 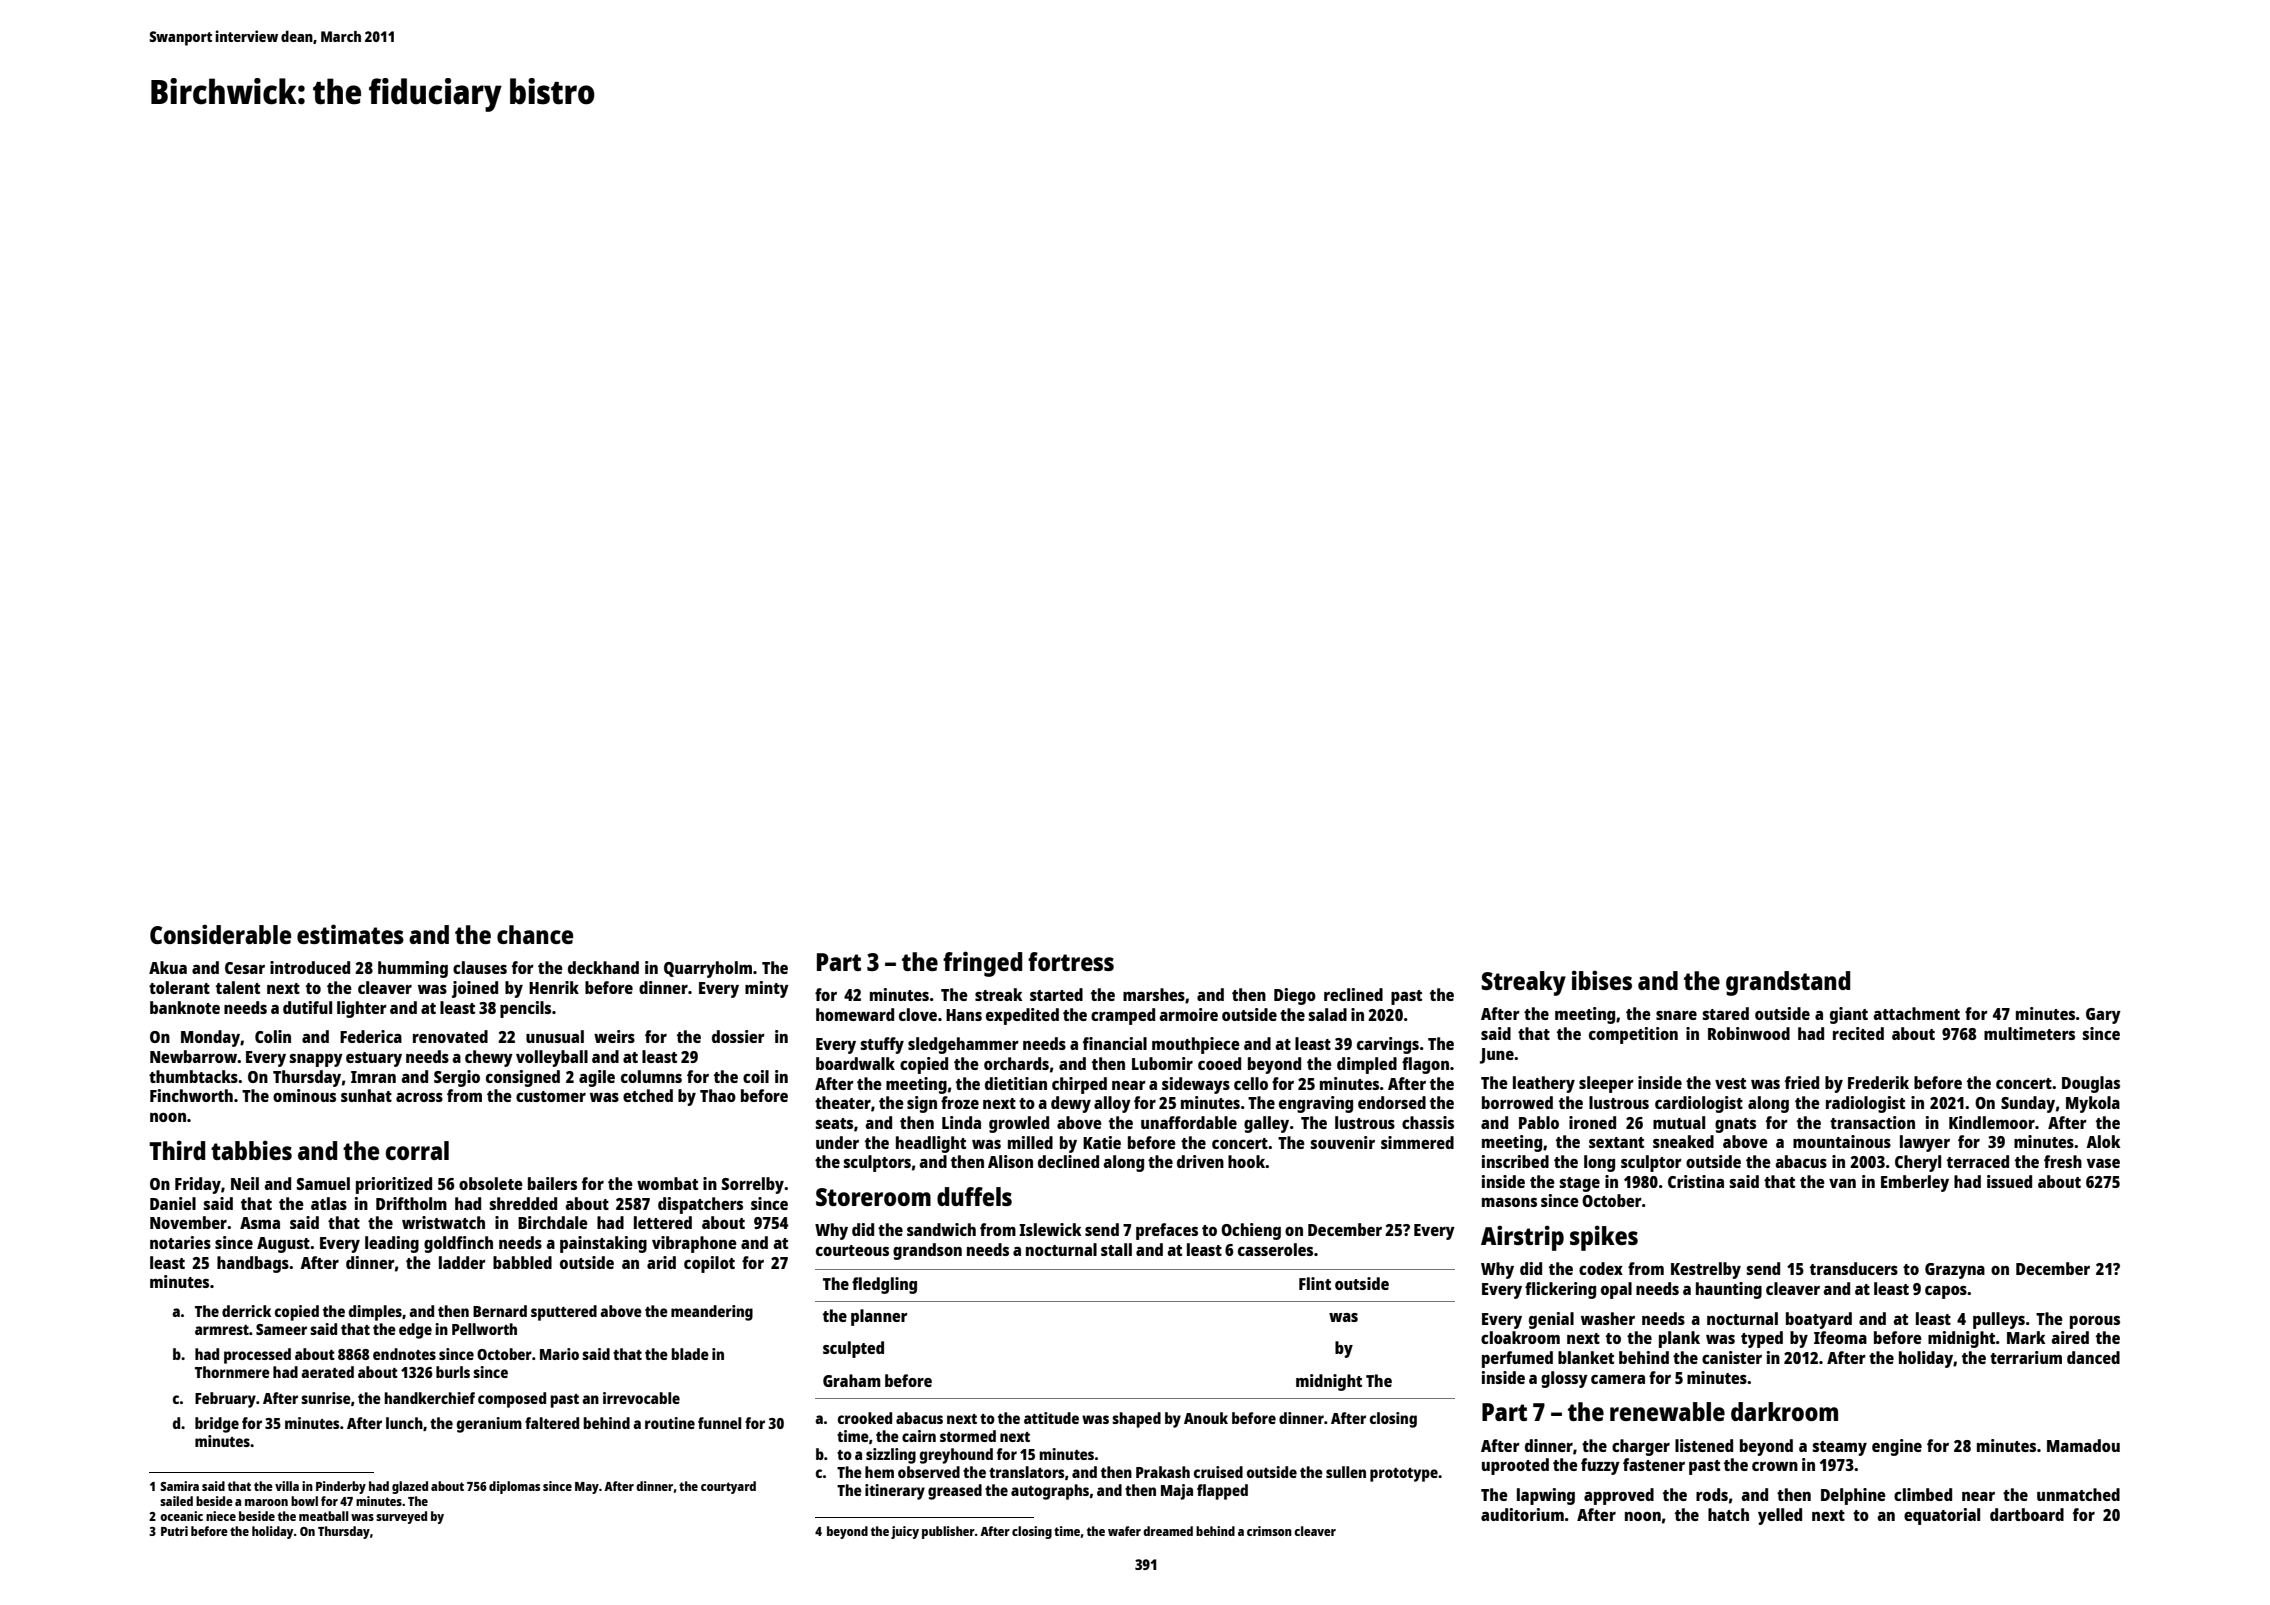 What do you see at coordinates (1729, 1290) in the image?
I see `haunting` at bounding box center [1729, 1290].
